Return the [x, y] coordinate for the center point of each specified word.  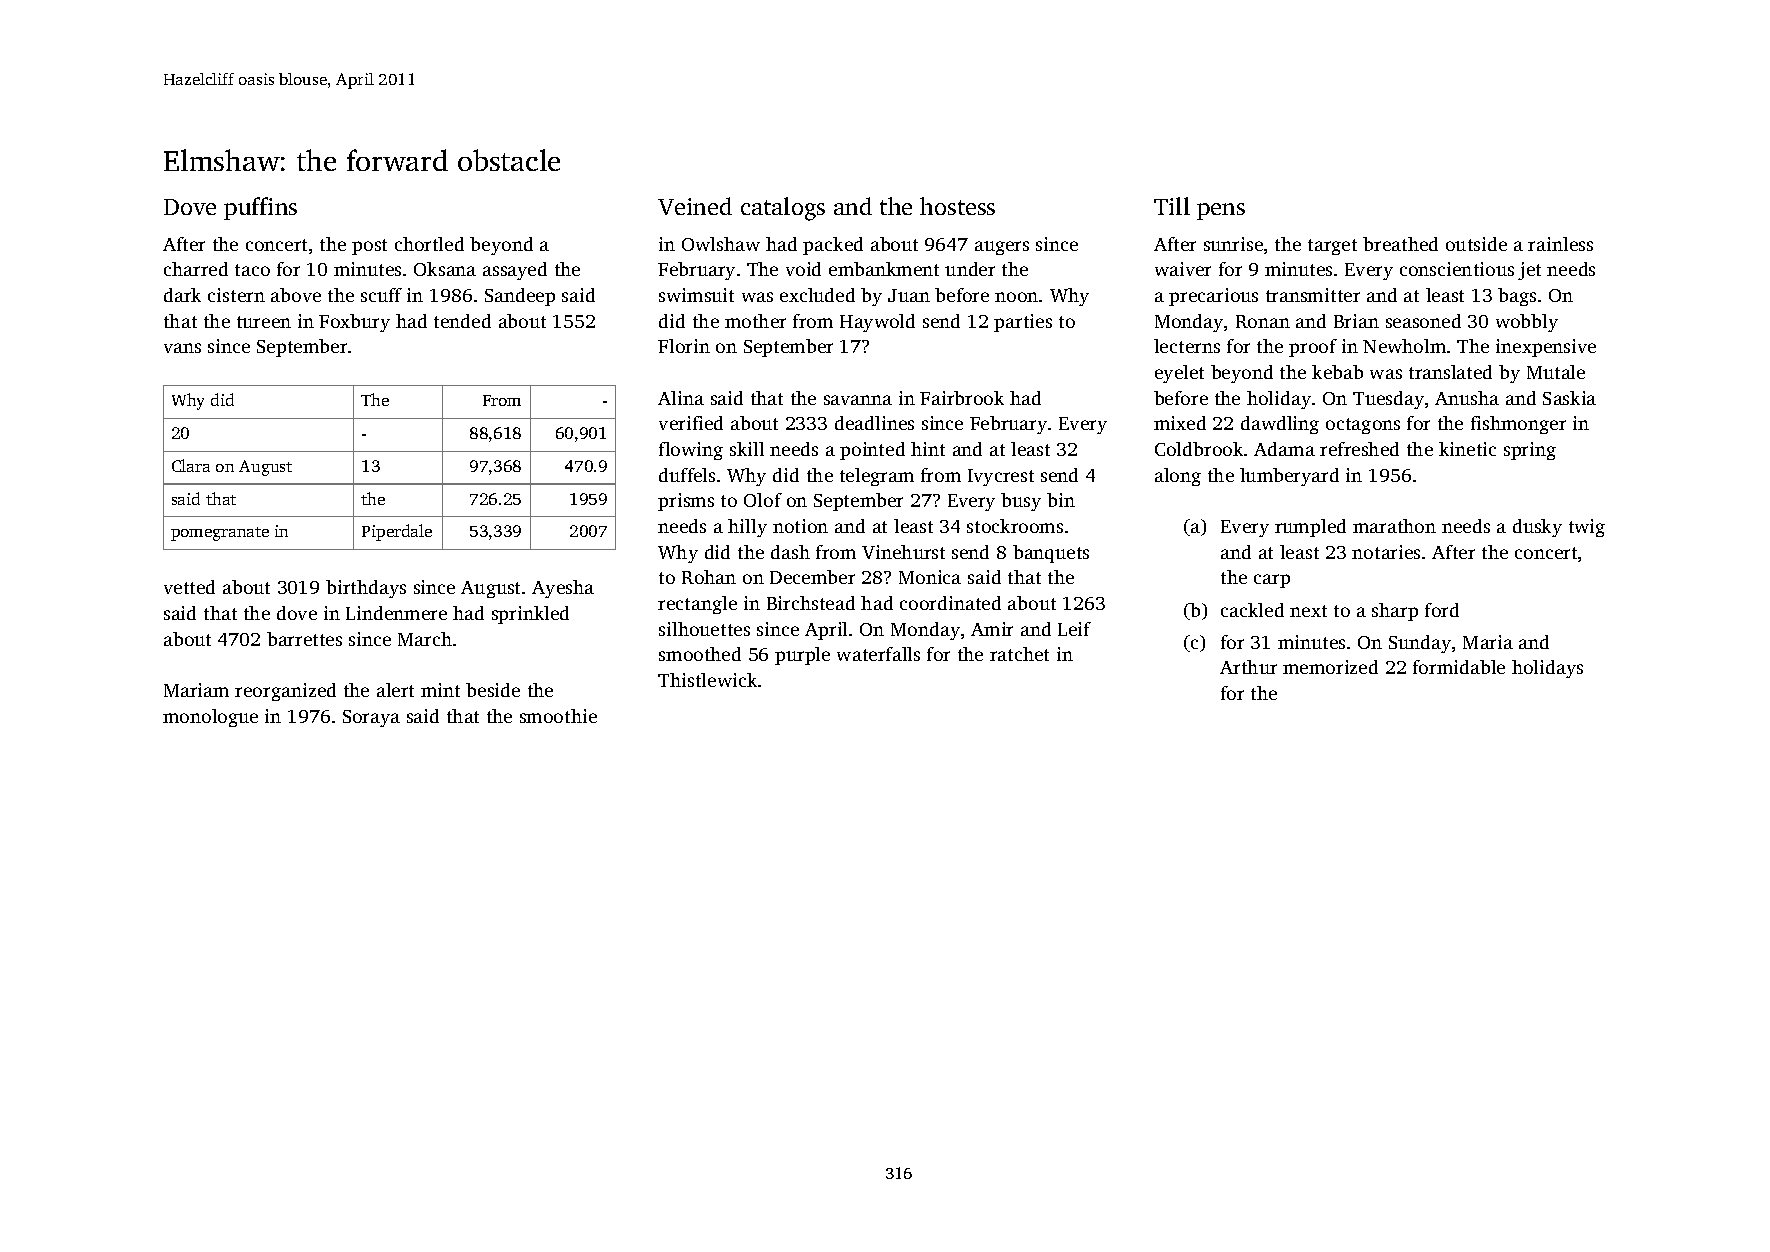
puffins [260, 208]
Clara [191, 465]
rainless [1560, 244]
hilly [747, 528]
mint [440, 690]
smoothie [558, 716]
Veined [695, 206]
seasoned [1423, 321]
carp [1272, 581]
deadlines [874, 423]
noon [1016, 297]
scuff [381, 295]
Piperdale [397, 532]
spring [1530, 451]
